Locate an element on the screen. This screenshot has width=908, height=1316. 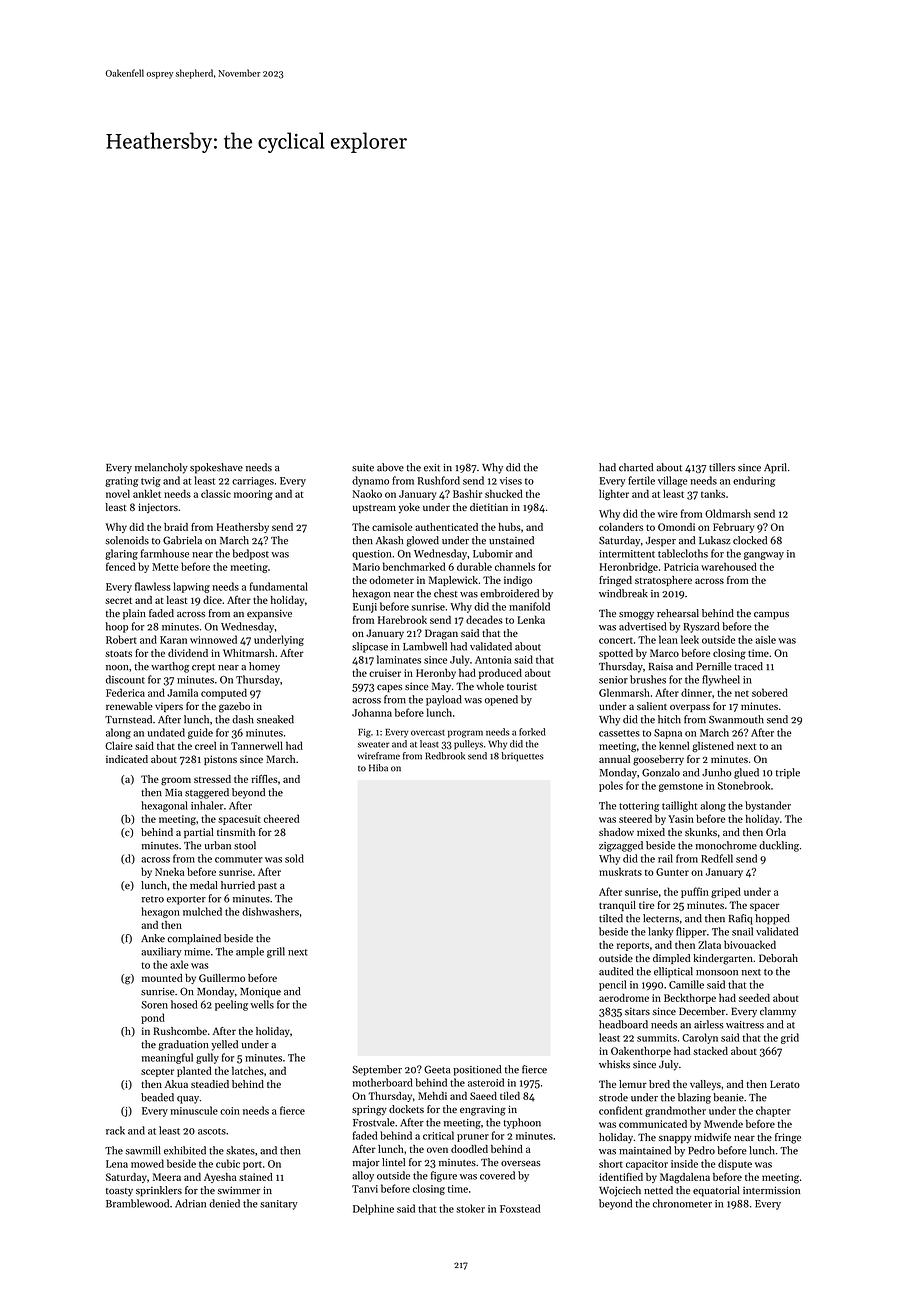
rehearsal is located at coordinates (678, 613).
